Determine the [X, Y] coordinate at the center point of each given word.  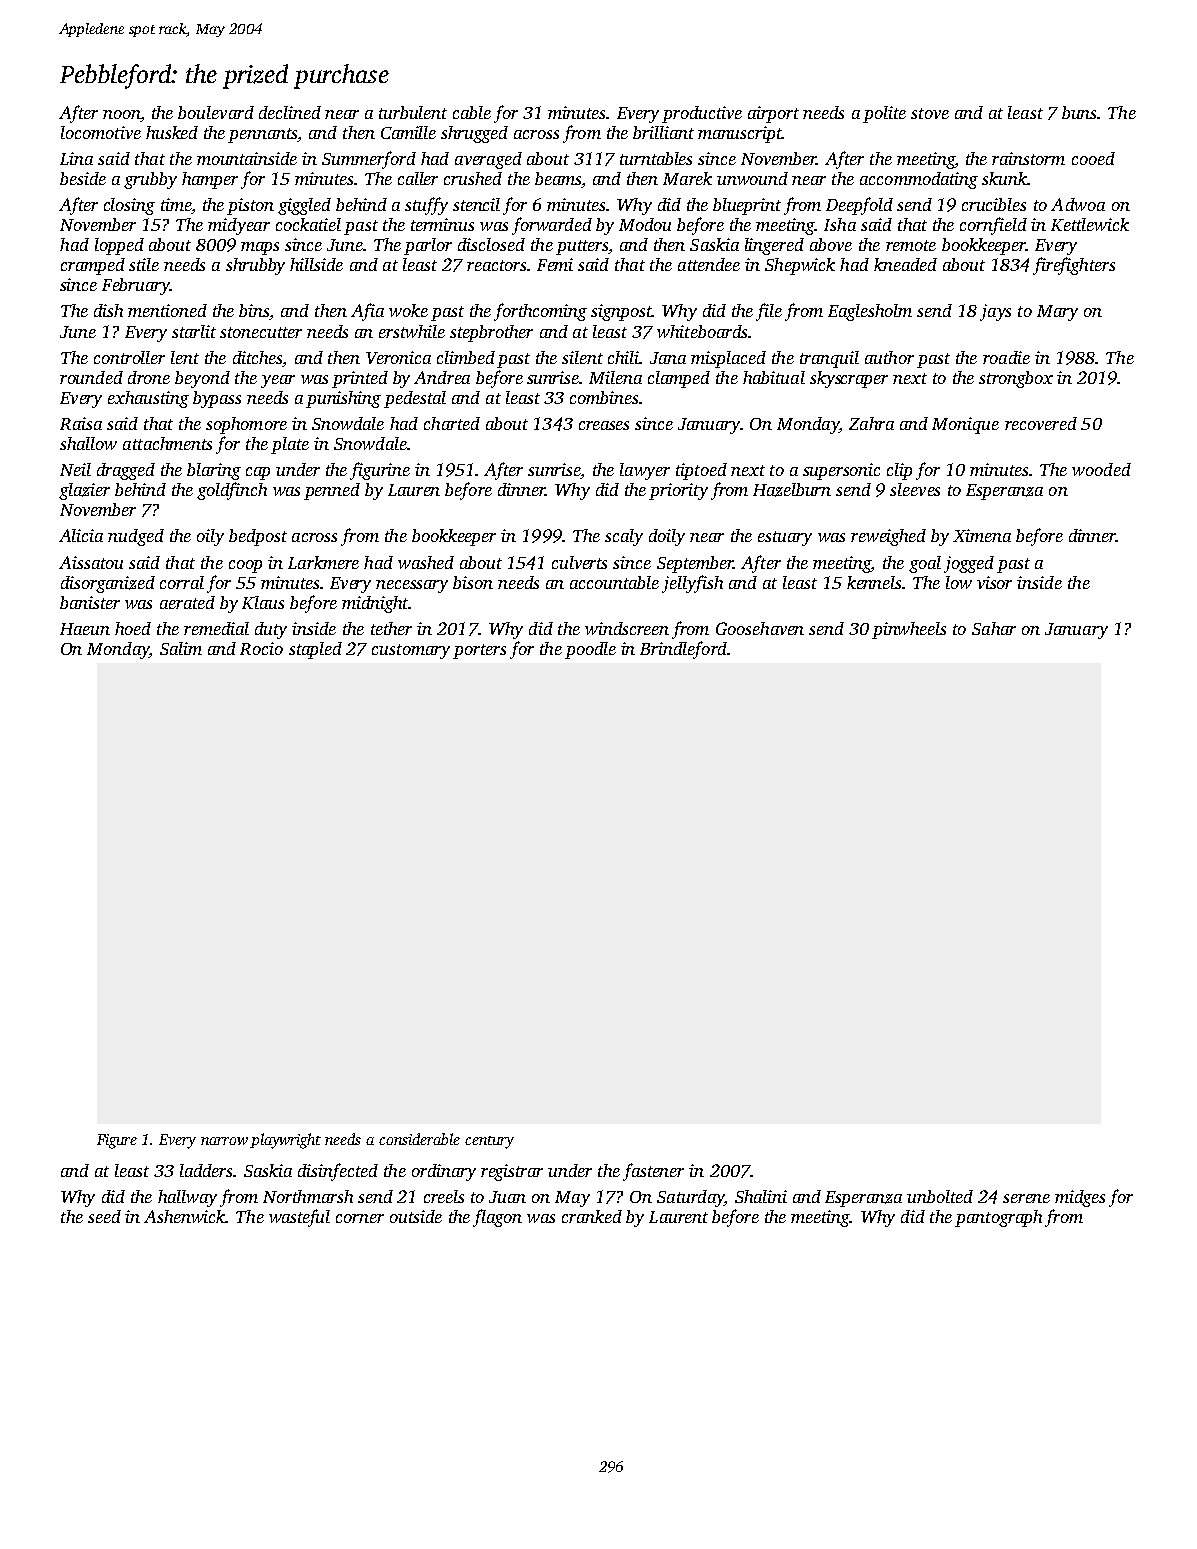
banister [90, 602]
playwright [285, 1141]
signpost [621, 312]
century [489, 1142]
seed [104, 1216]
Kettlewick [1090, 224]
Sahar [994, 628]
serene [1026, 1198]
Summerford [369, 160]
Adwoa [1078, 204]
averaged [488, 160]
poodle [590, 650]
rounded [91, 377]
